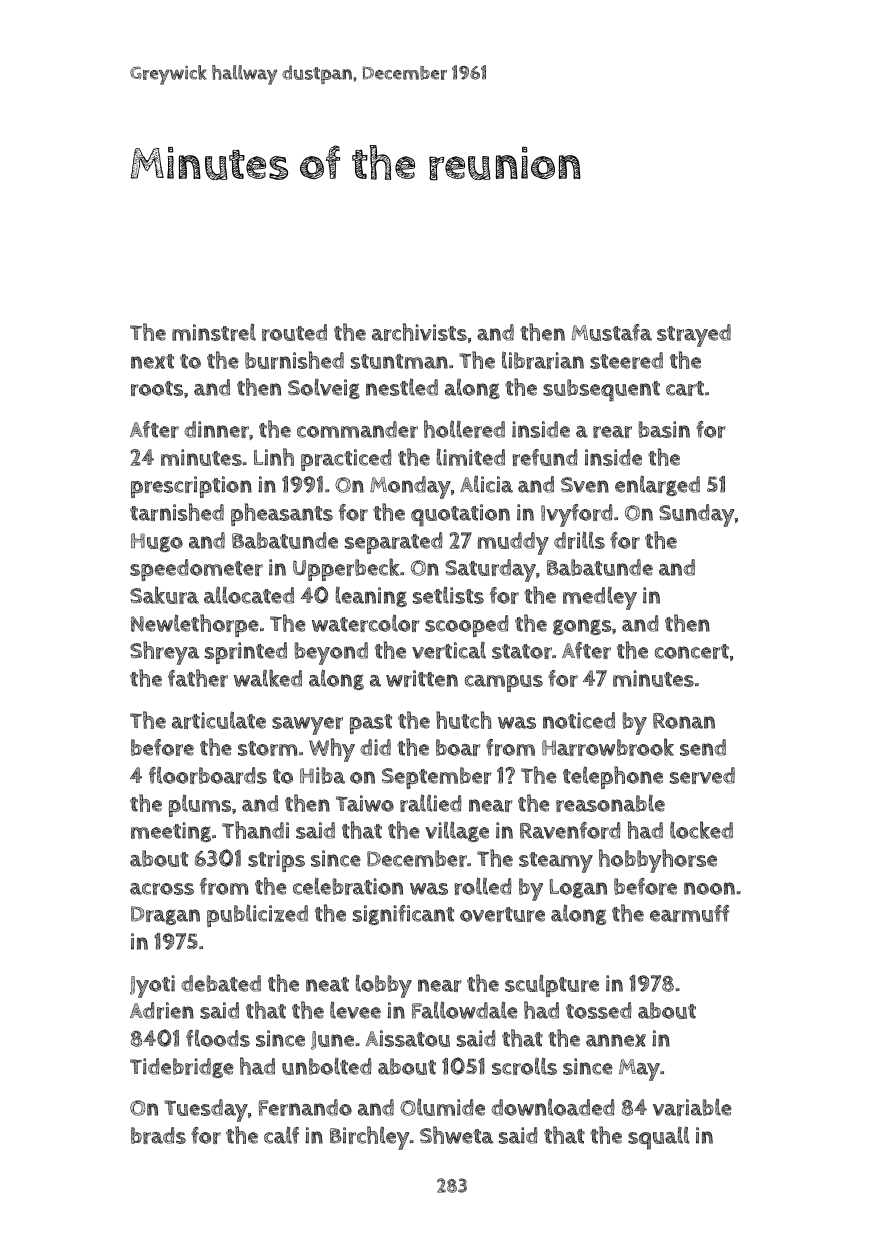 The width and height of the page is (873, 1238). Describe the element at coordinates (616, 1040) in the page. I see `annex` at that location.
